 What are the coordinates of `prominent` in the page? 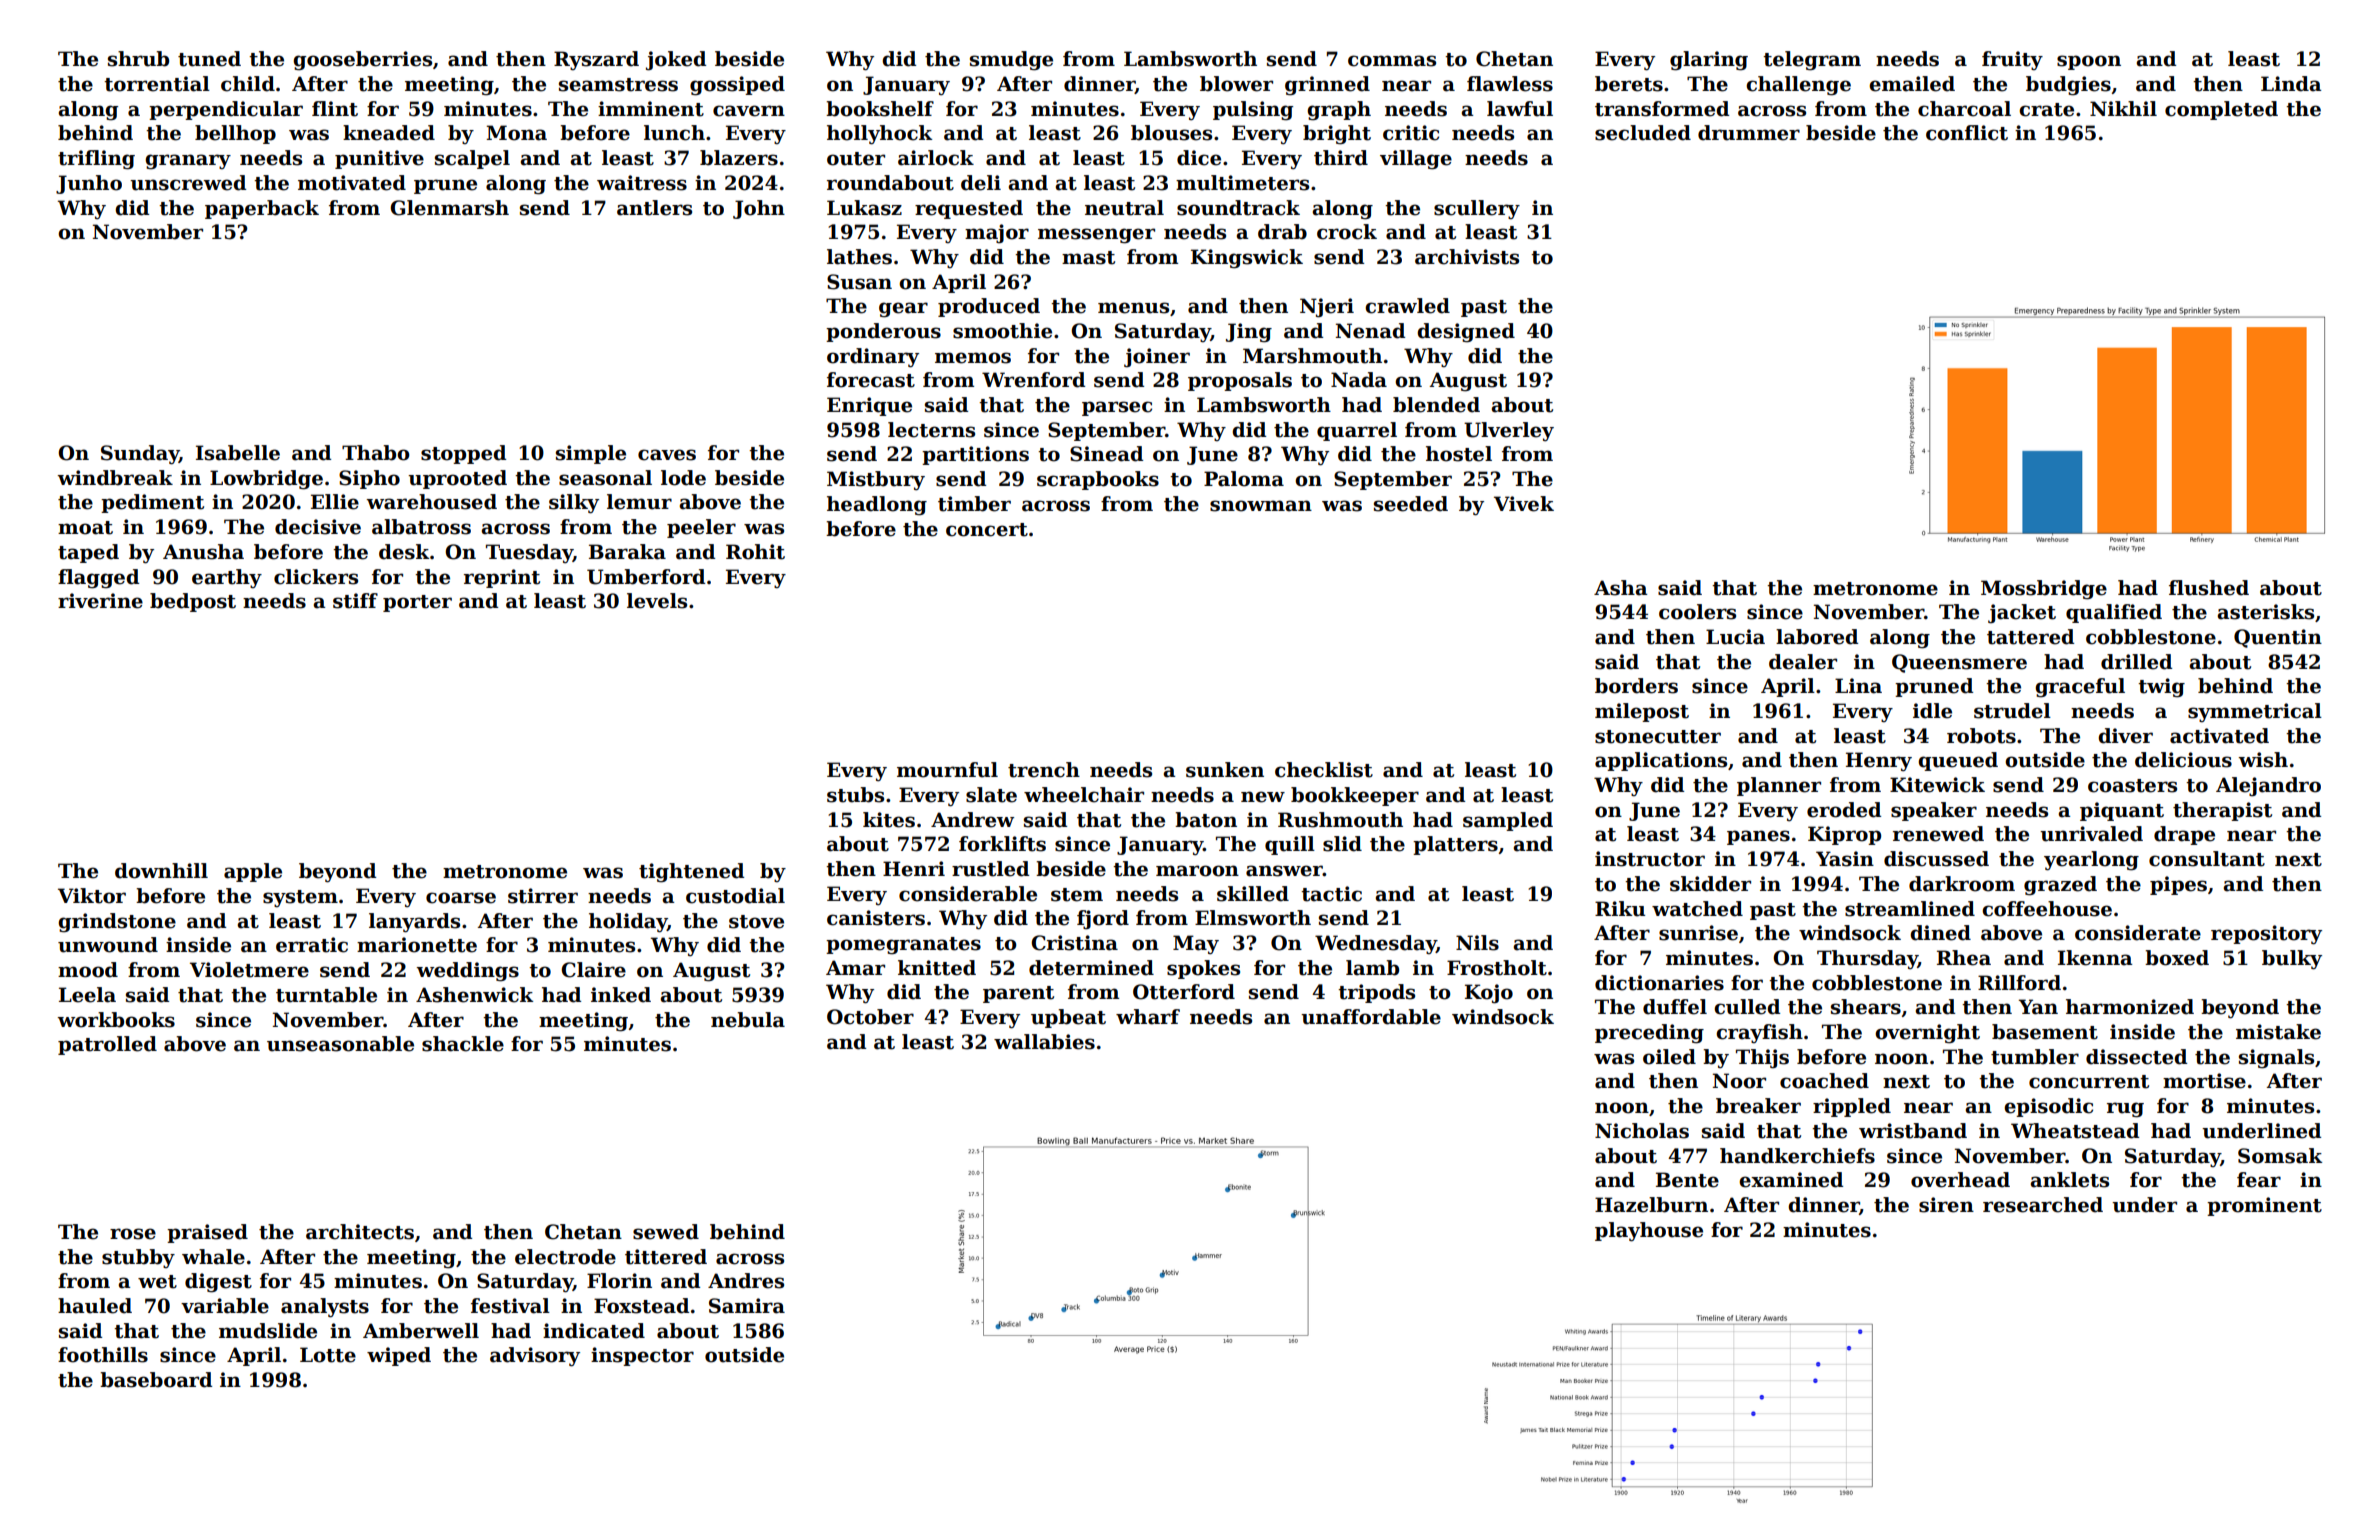 It's located at (2264, 1206).
